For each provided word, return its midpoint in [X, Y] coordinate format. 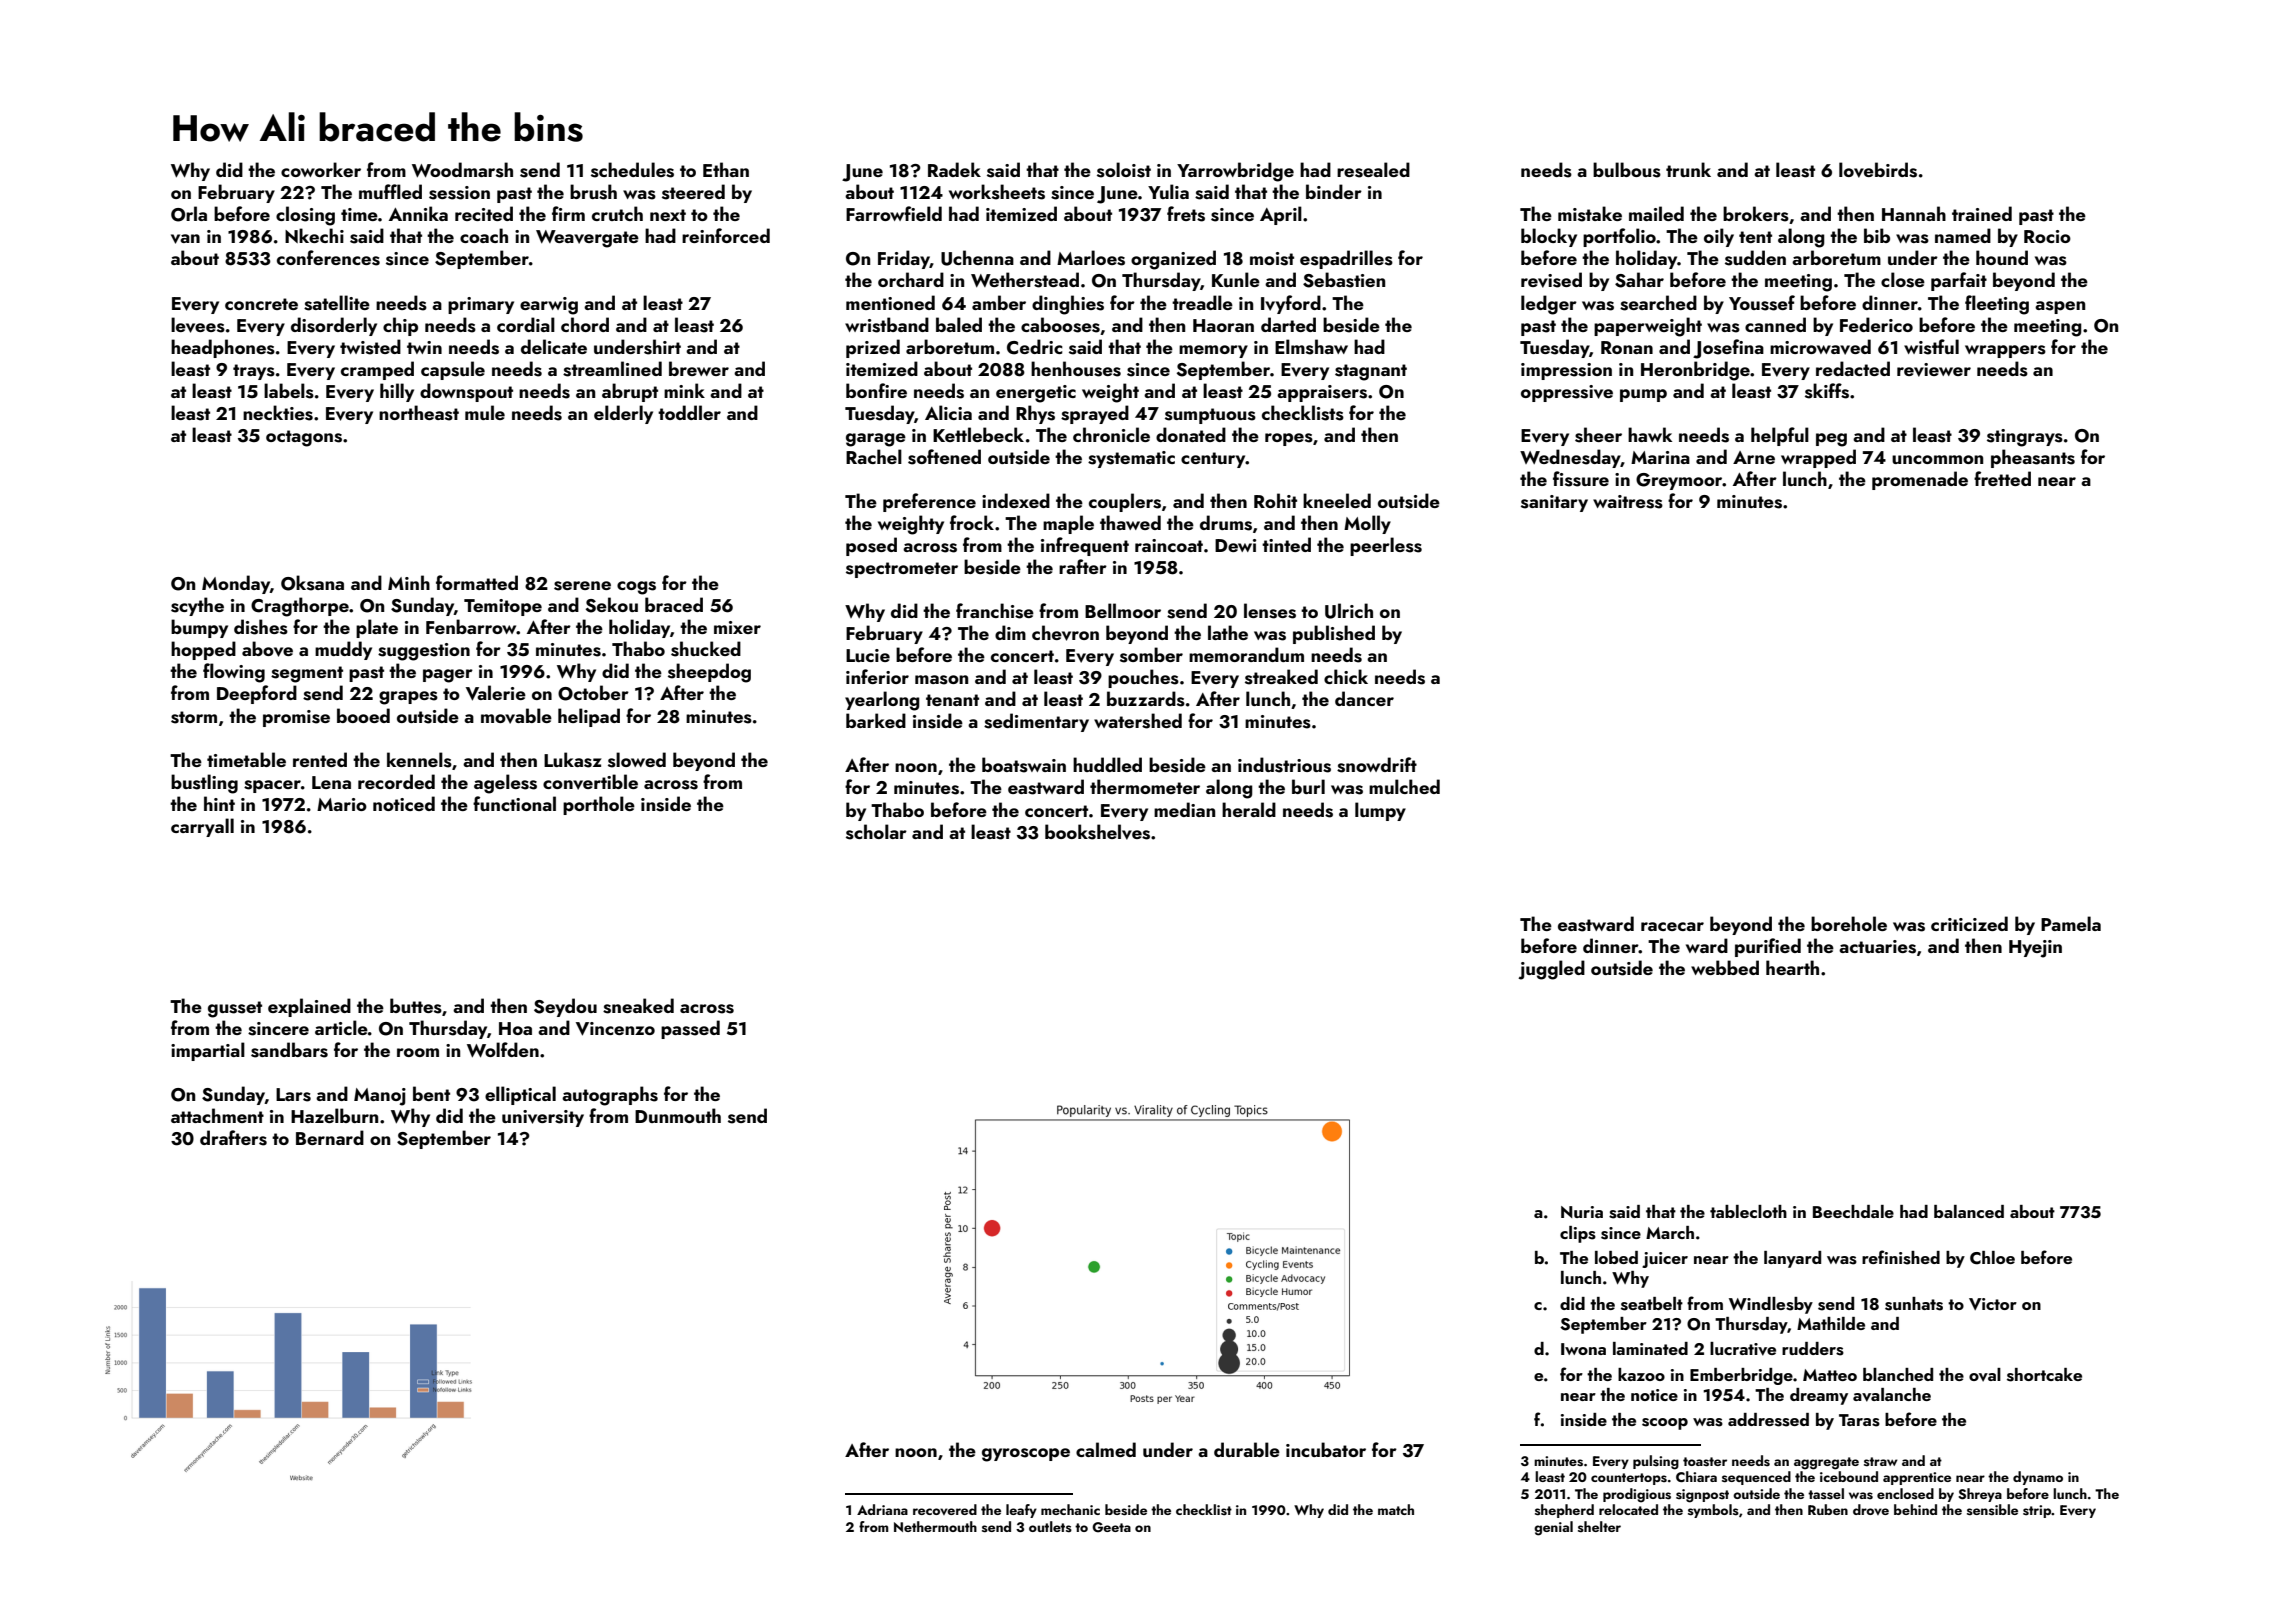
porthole [599, 805]
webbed [1725, 967]
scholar [876, 832]
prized [873, 348]
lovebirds [1878, 170]
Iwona [1583, 1349]
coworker [321, 169]
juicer [1665, 1260]
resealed [1373, 170]
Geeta [1111, 1527]
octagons [304, 438]
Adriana [882, 1509]
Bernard [330, 1137]
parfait [1959, 281]
